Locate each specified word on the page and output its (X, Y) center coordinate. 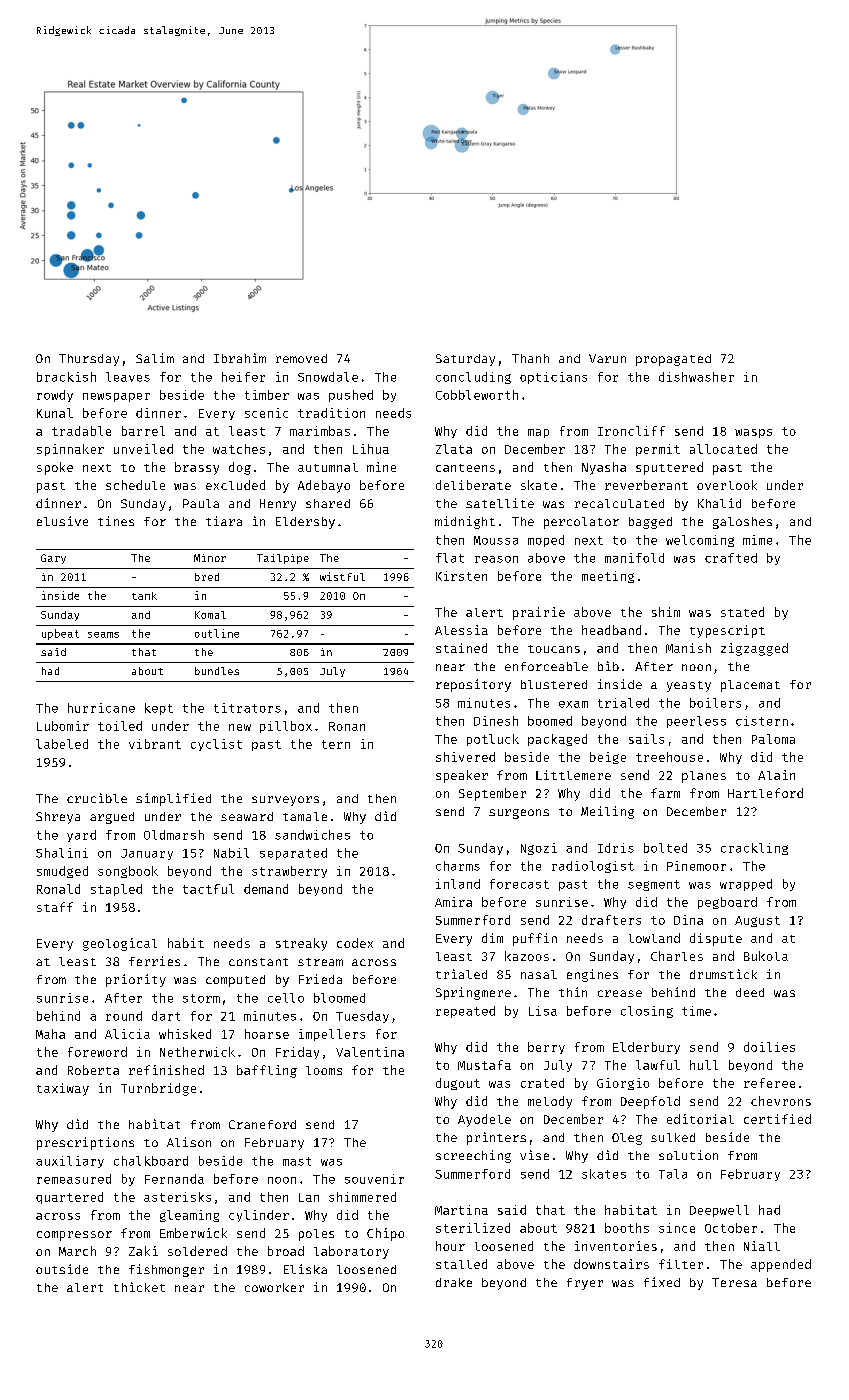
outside (62, 1269)
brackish (66, 377)
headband (611, 630)
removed (301, 358)
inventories (616, 1246)
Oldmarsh (174, 835)
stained (461, 648)
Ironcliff (631, 431)
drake (454, 1282)
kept (159, 709)
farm (665, 793)
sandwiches (312, 835)
